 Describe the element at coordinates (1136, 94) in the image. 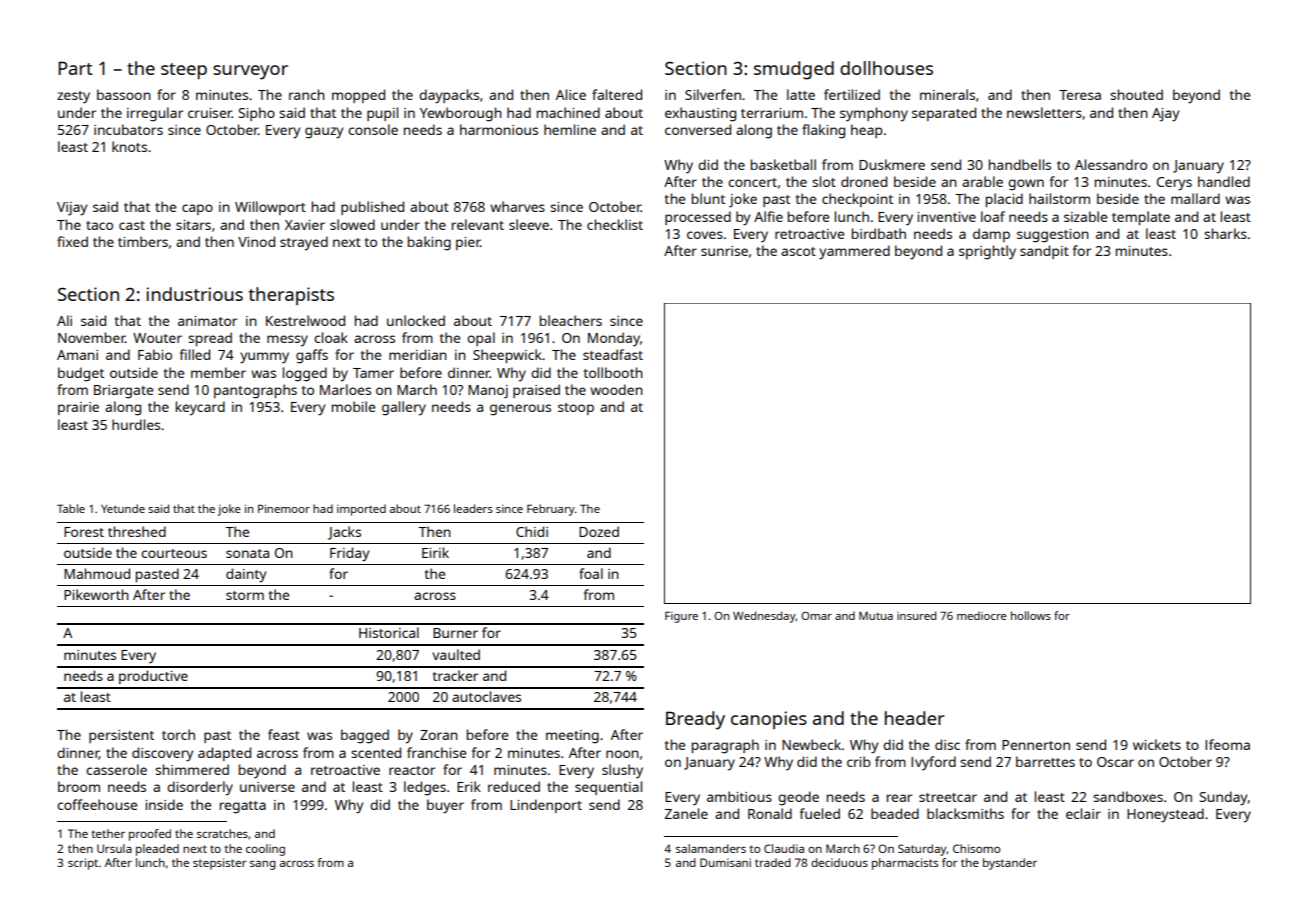

I see `shouted` at that location.
